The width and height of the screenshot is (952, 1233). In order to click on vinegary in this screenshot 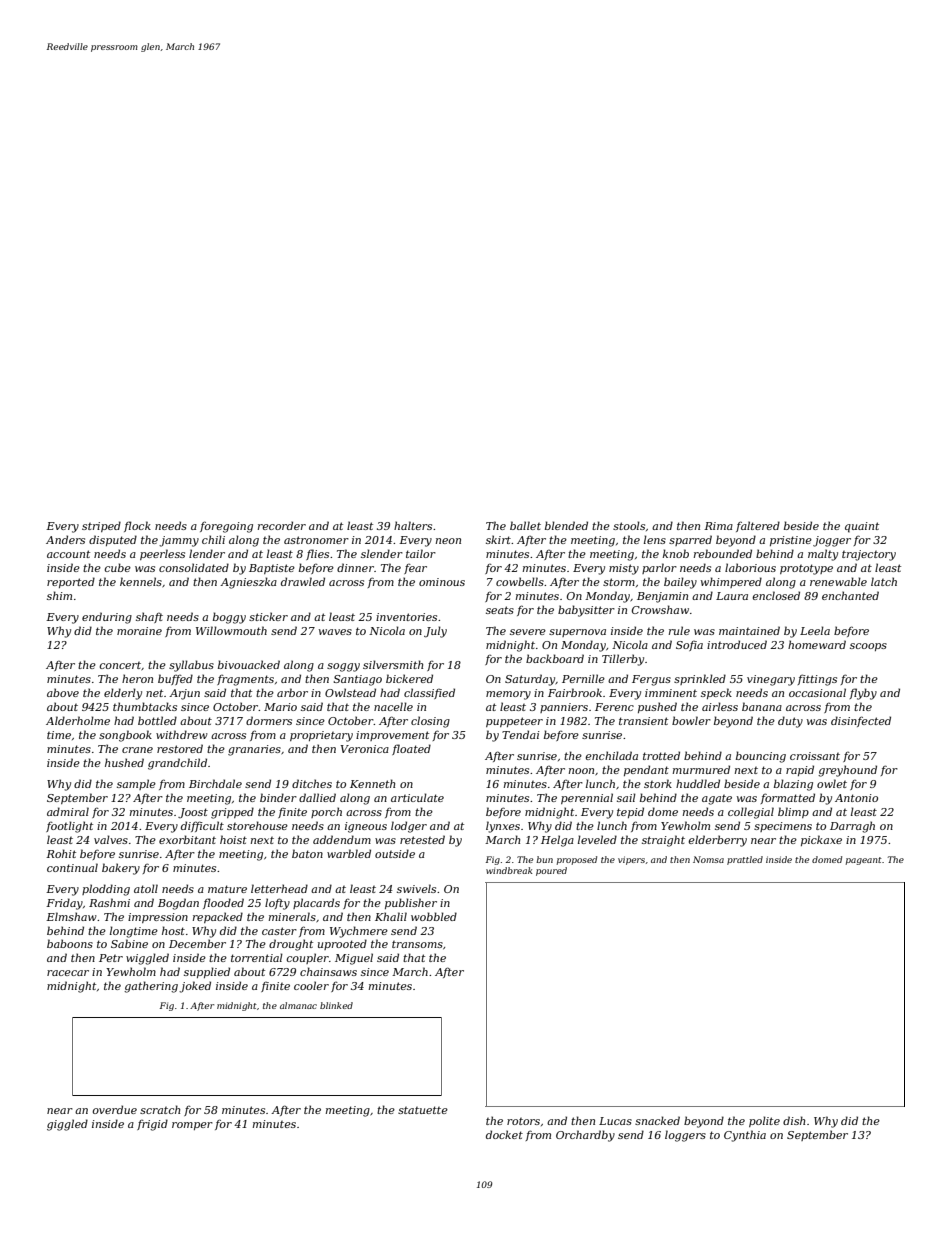, I will do `click(771, 680)`.
